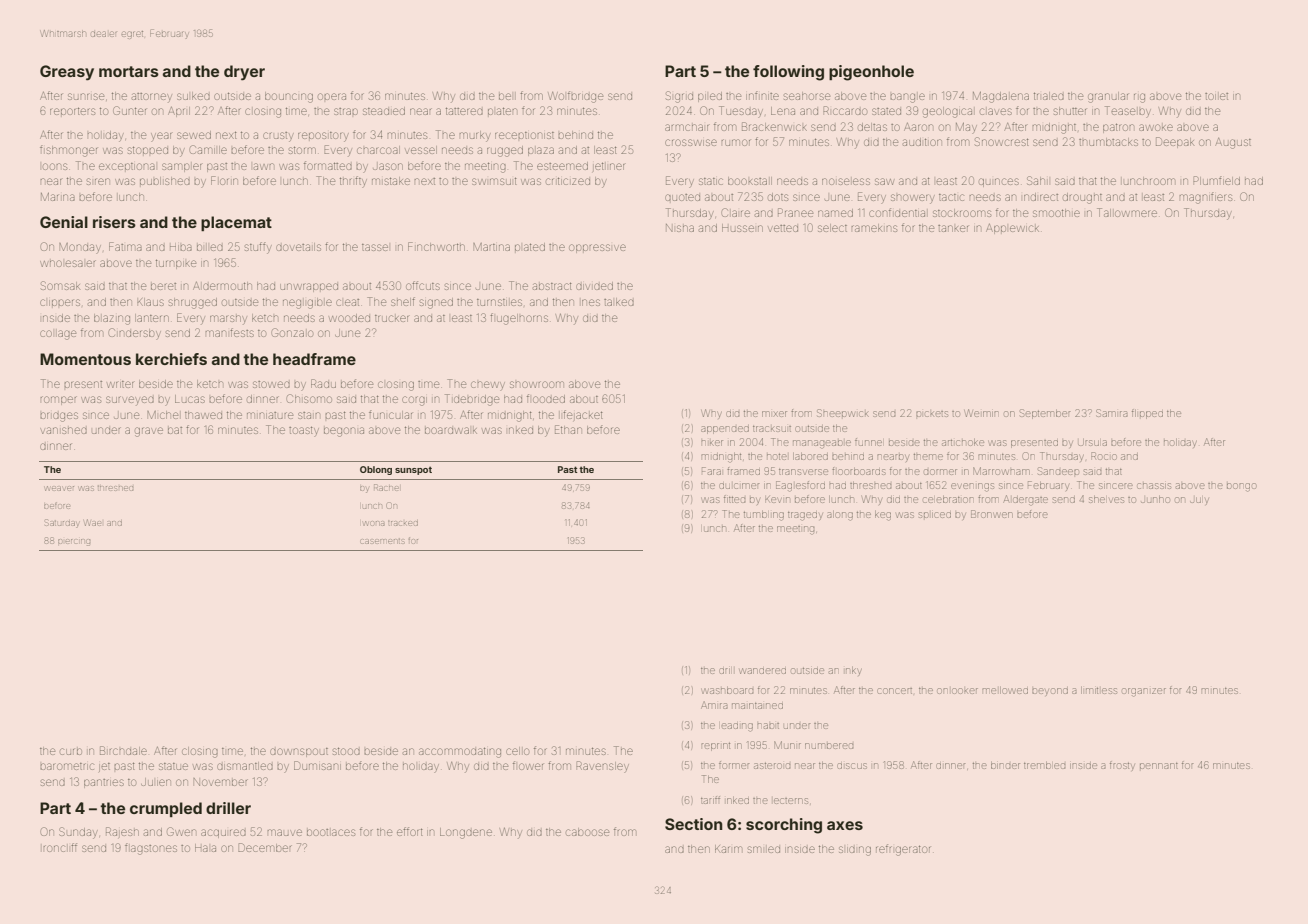  I want to click on writer, so click(120, 384).
